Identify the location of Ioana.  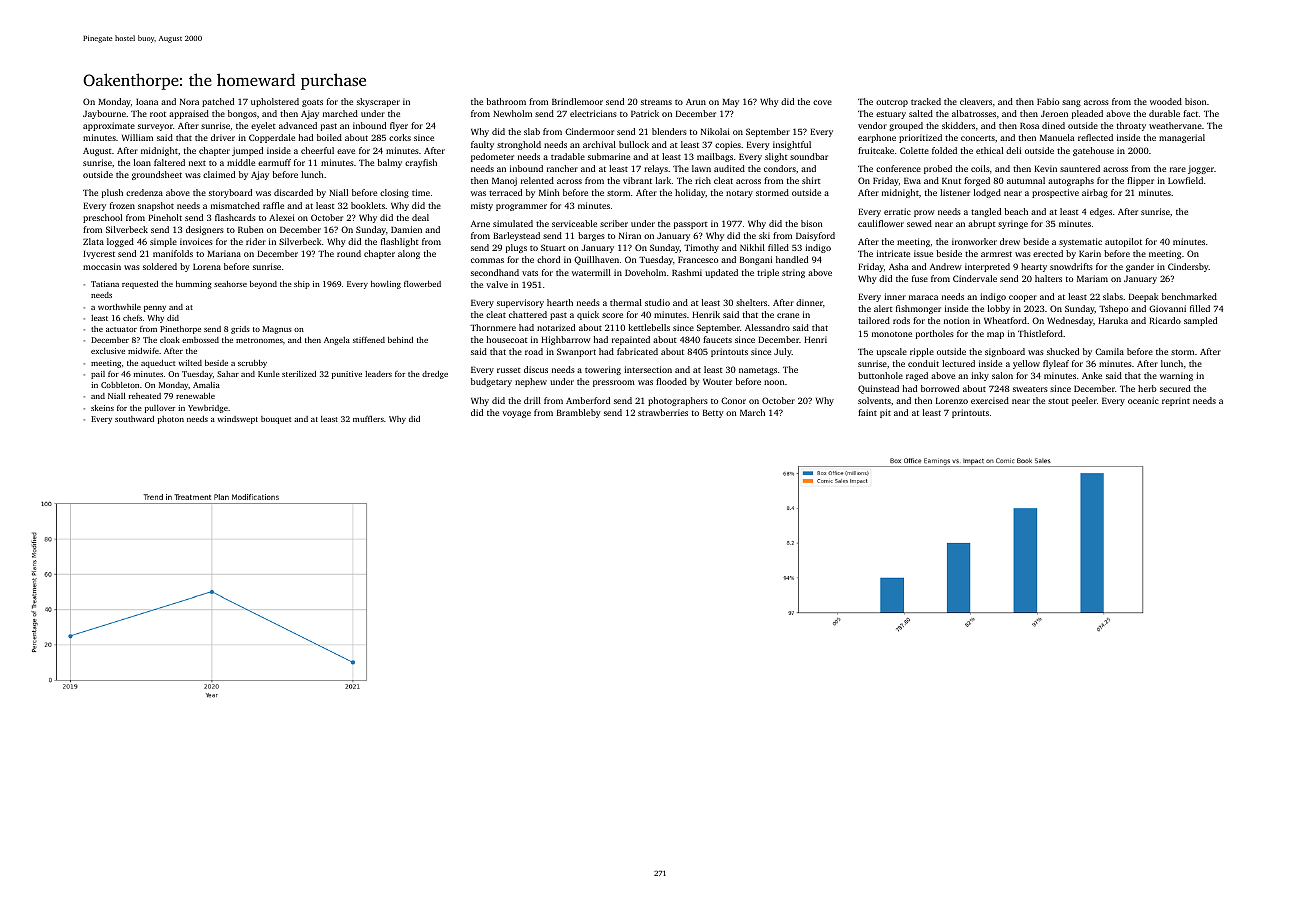
(147, 102).
